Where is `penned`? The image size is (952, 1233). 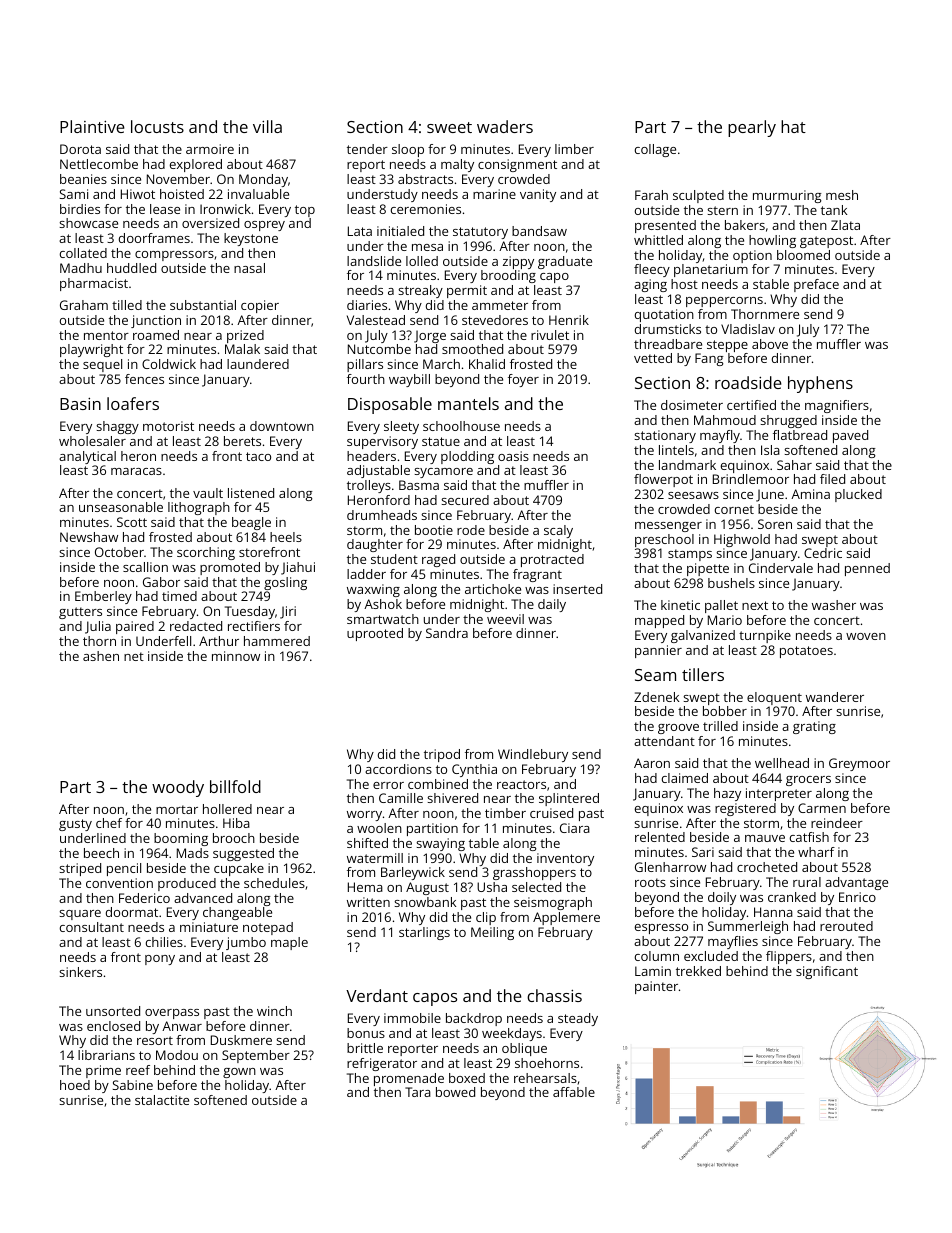 penned is located at coordinates (867, 569).
